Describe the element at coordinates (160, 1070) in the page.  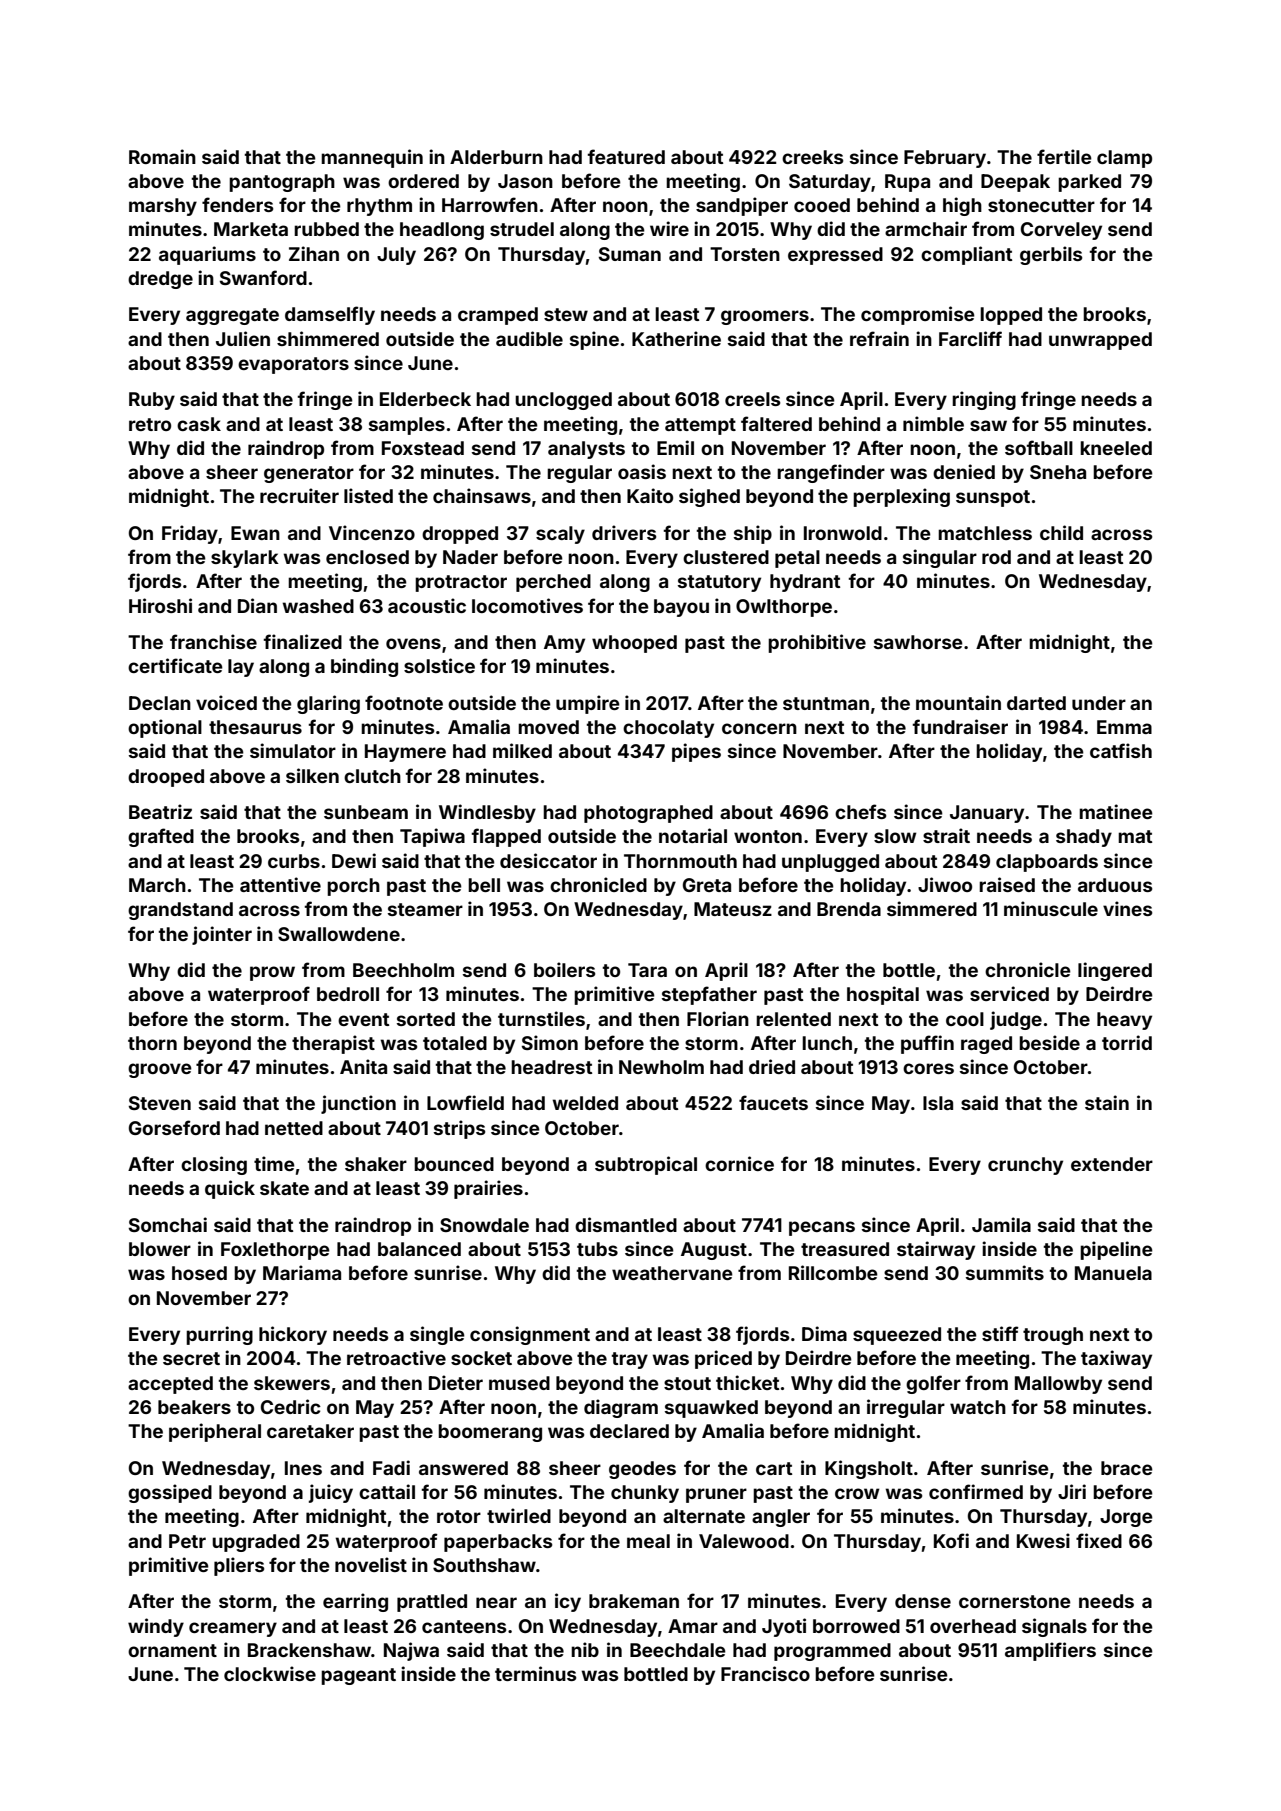
I see `groove` at that location.
